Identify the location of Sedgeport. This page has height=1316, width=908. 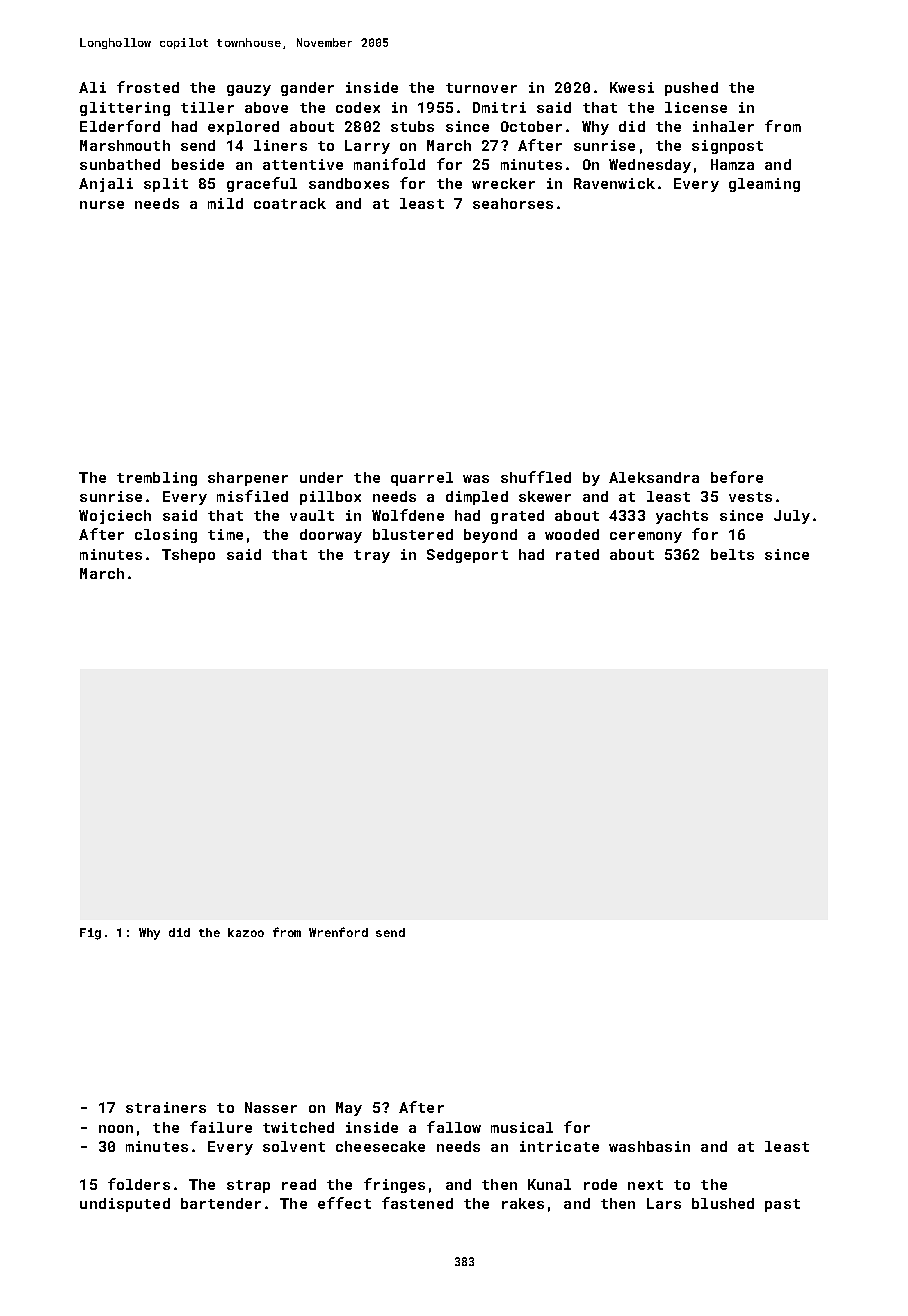
(467, 556).
